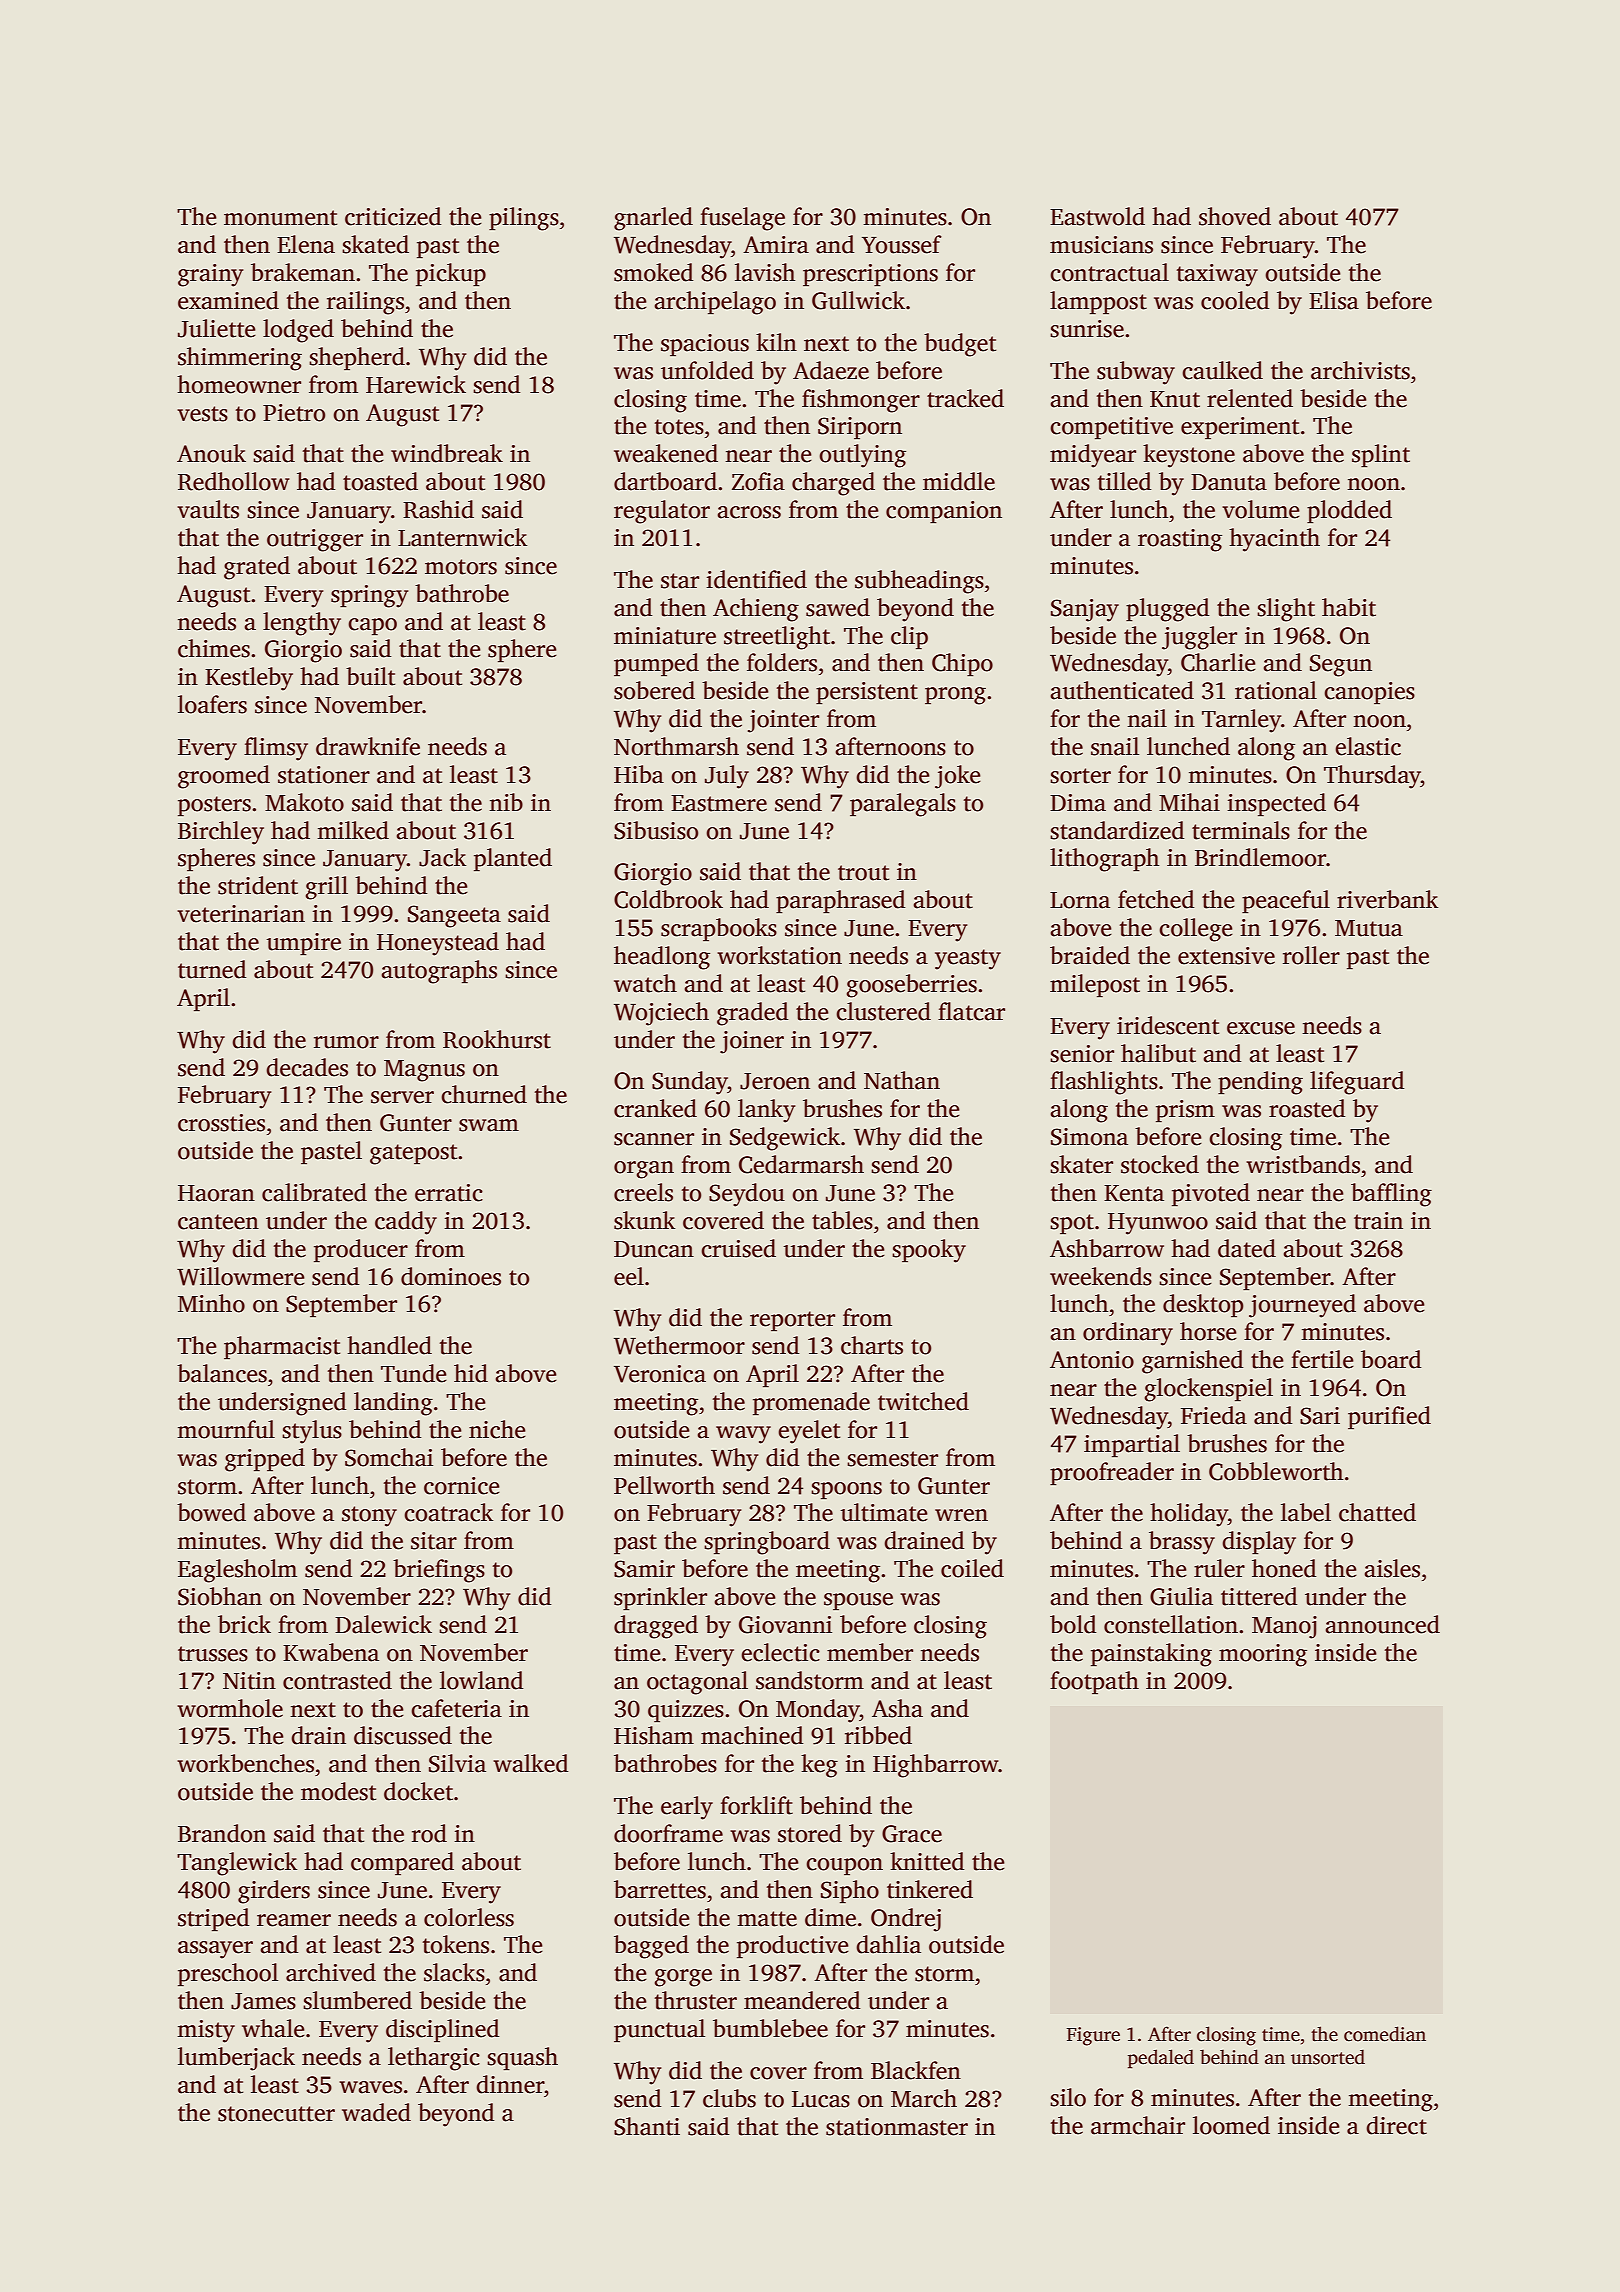 This screenshot has height=2292, width=1620. What do you see at coordinates (393, 216) in the screenshot?
I see `criticized` at bounding box center [393, 216].
